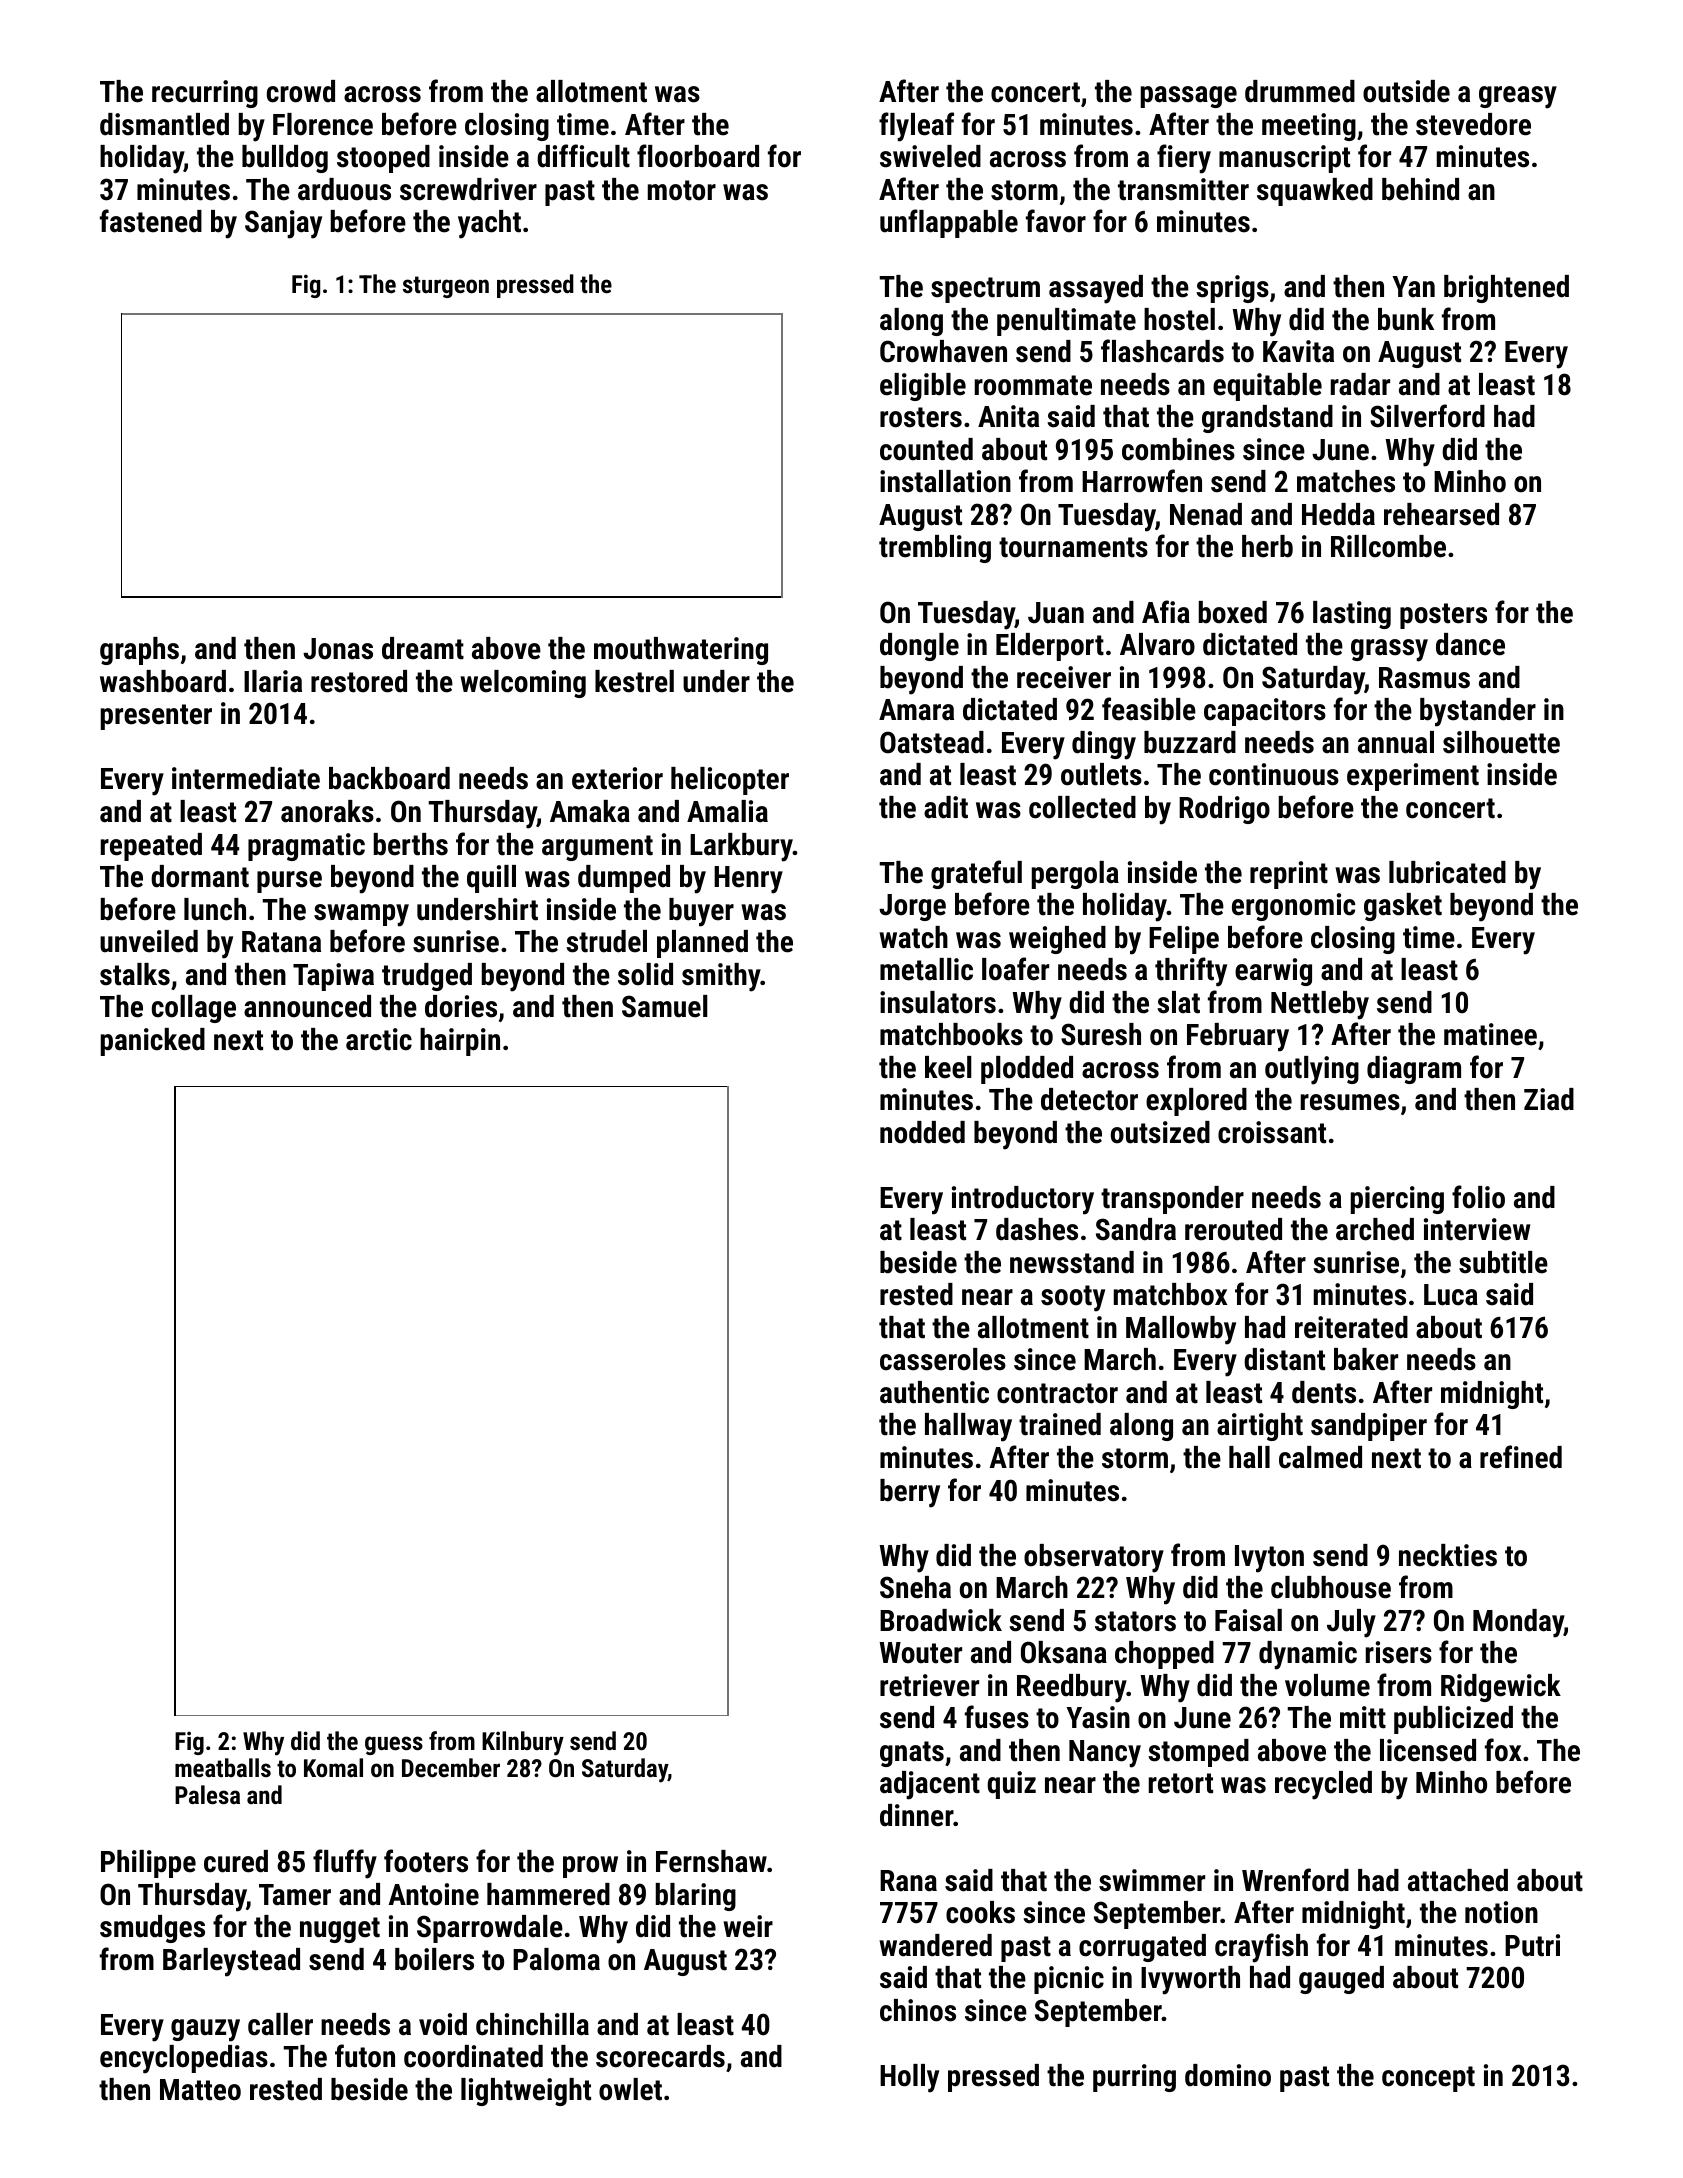 The image size is (1683, 2178). I want to click on equitable, so click(1267, 387).
